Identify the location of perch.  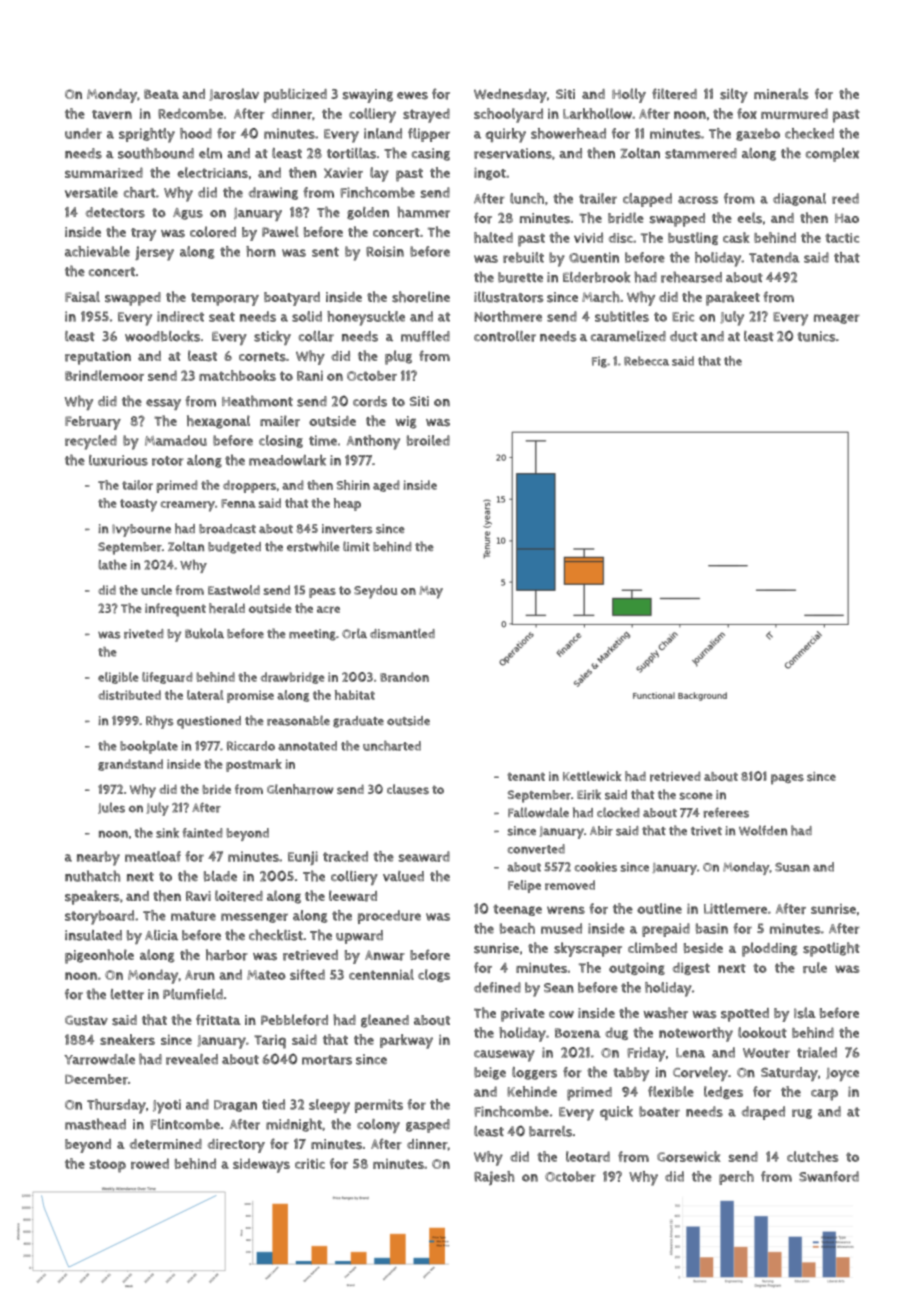
(736, 1178).
